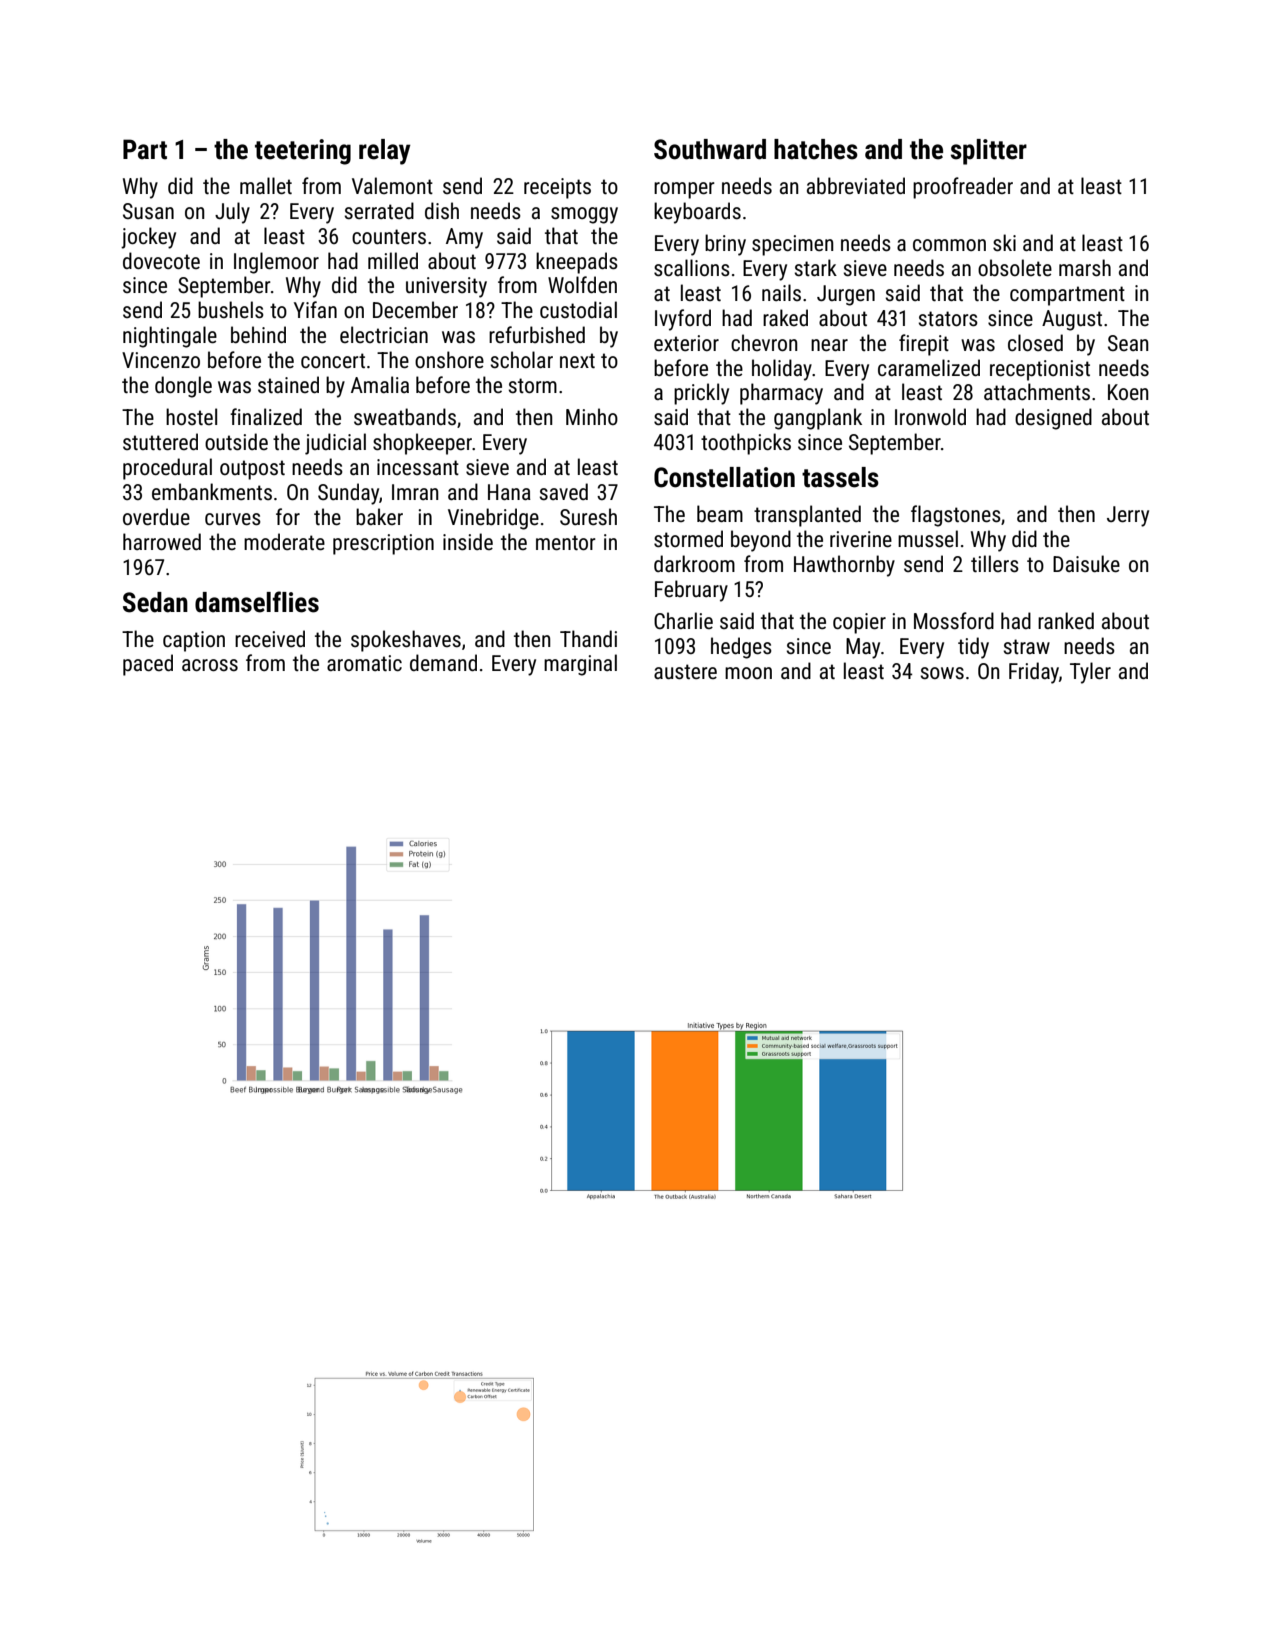 The height and width of the document is (1646, 1272). Describe the element at coordinates (720, 513) in the document. I see `beam` at that location.
